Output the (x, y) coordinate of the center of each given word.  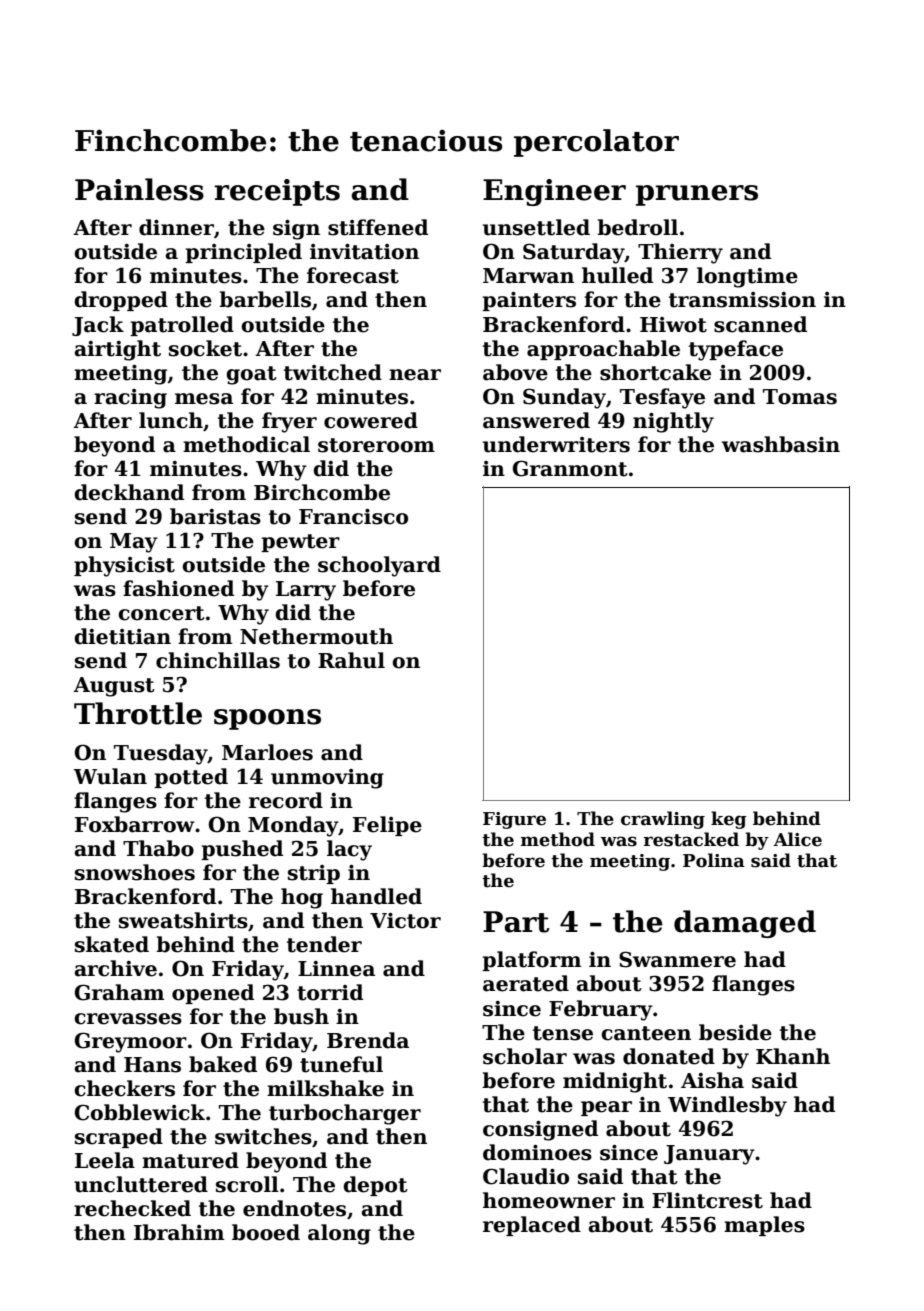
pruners (697, 195)
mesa (204, 399)
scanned (760, 324)
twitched (333, 372)
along (339, 1234)
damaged (745, 924)
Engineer (554, 192)
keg (729, 820)
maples (764, 1226)
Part (516, 922)
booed (266, 1232)
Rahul (351, 660)
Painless (139, 189)
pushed (242, 850)
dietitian (122, 636)
